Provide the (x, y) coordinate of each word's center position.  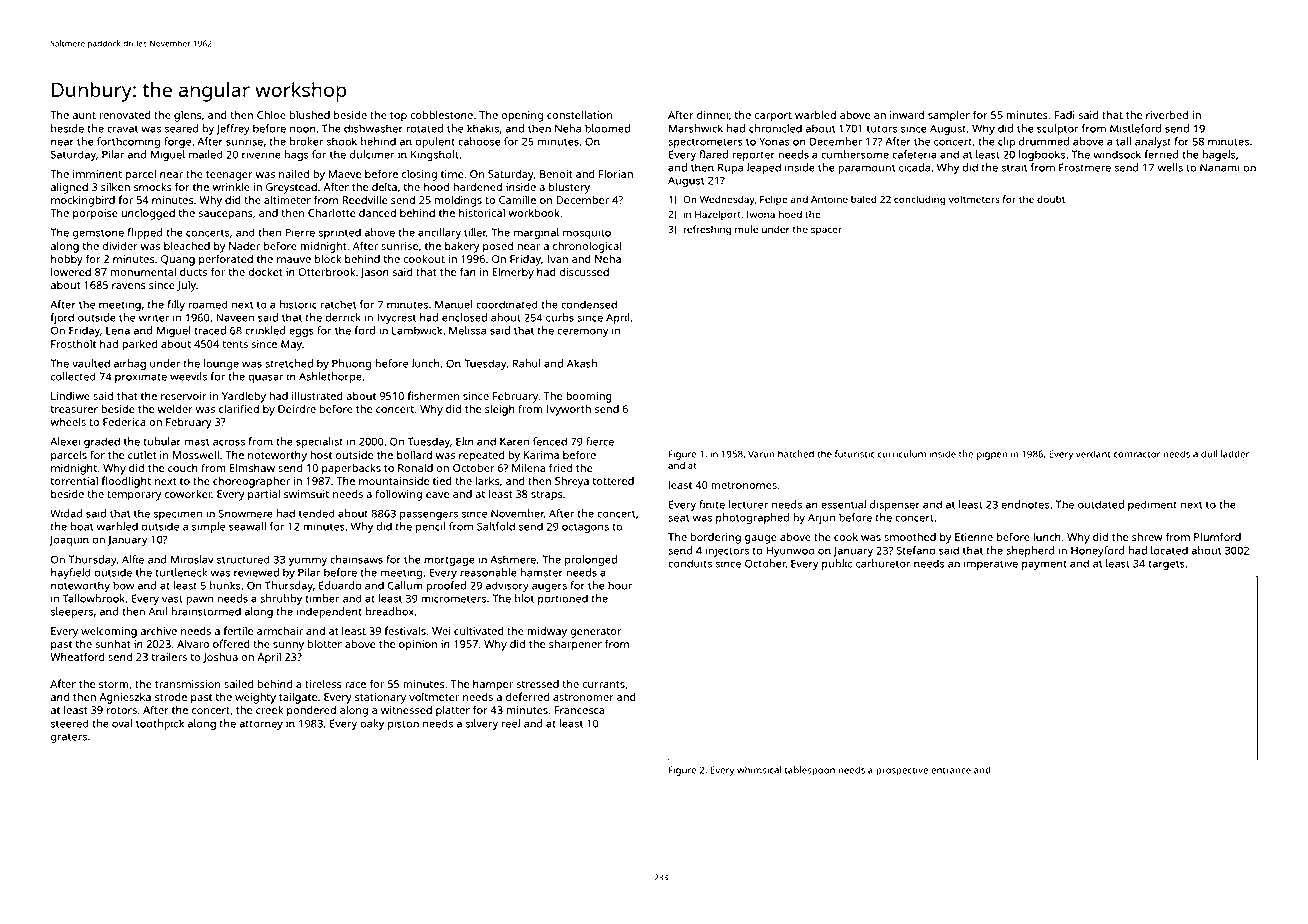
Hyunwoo (790, 551)
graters (69, 738)
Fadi (1065, 115)
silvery (482, 724)
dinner (713, 116)
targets (1166, 565)
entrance (951, 770)
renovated (125, 115)
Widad (66, 513)
